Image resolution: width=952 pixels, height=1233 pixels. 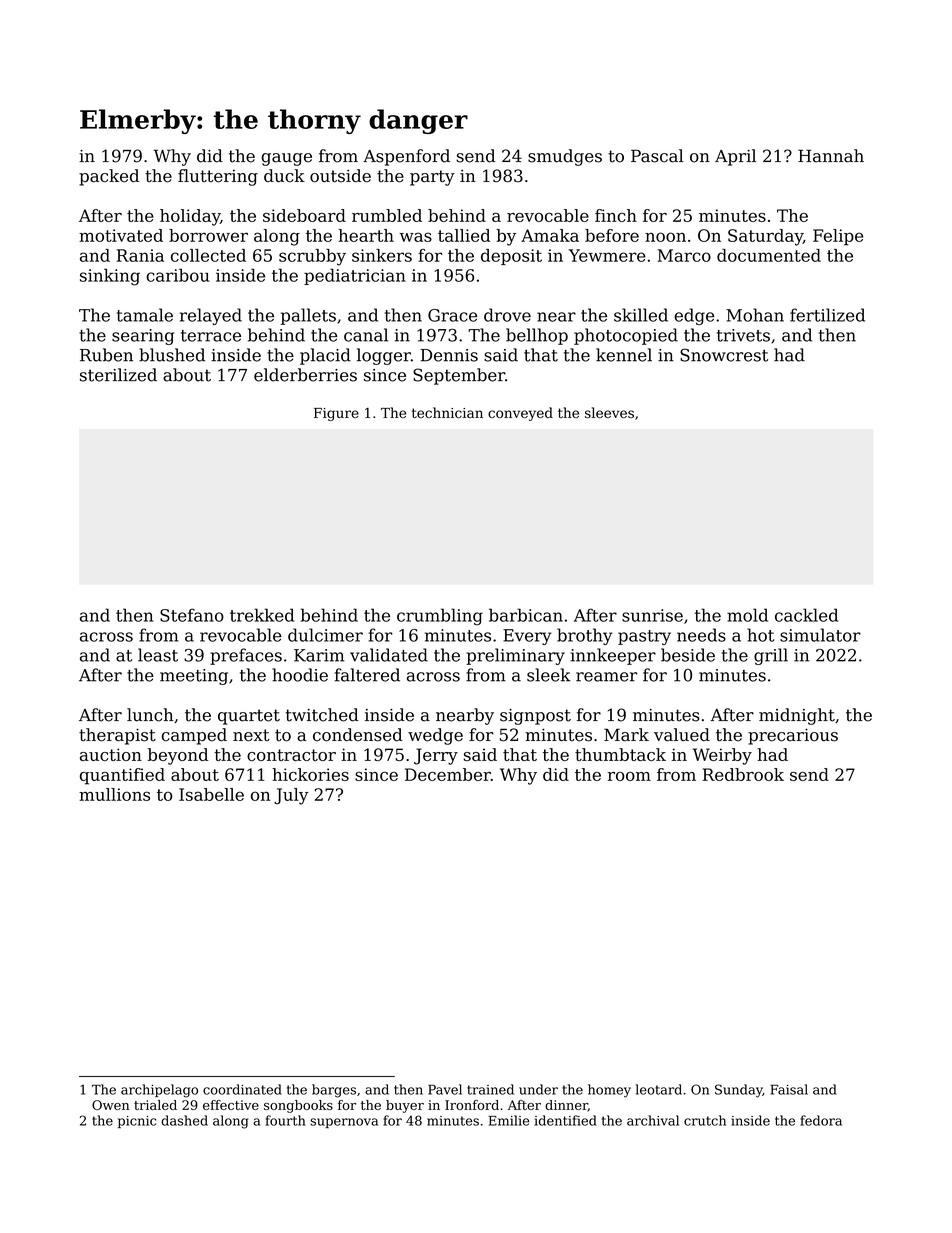 I want to click on deposit, so click(x=511, y=257).
